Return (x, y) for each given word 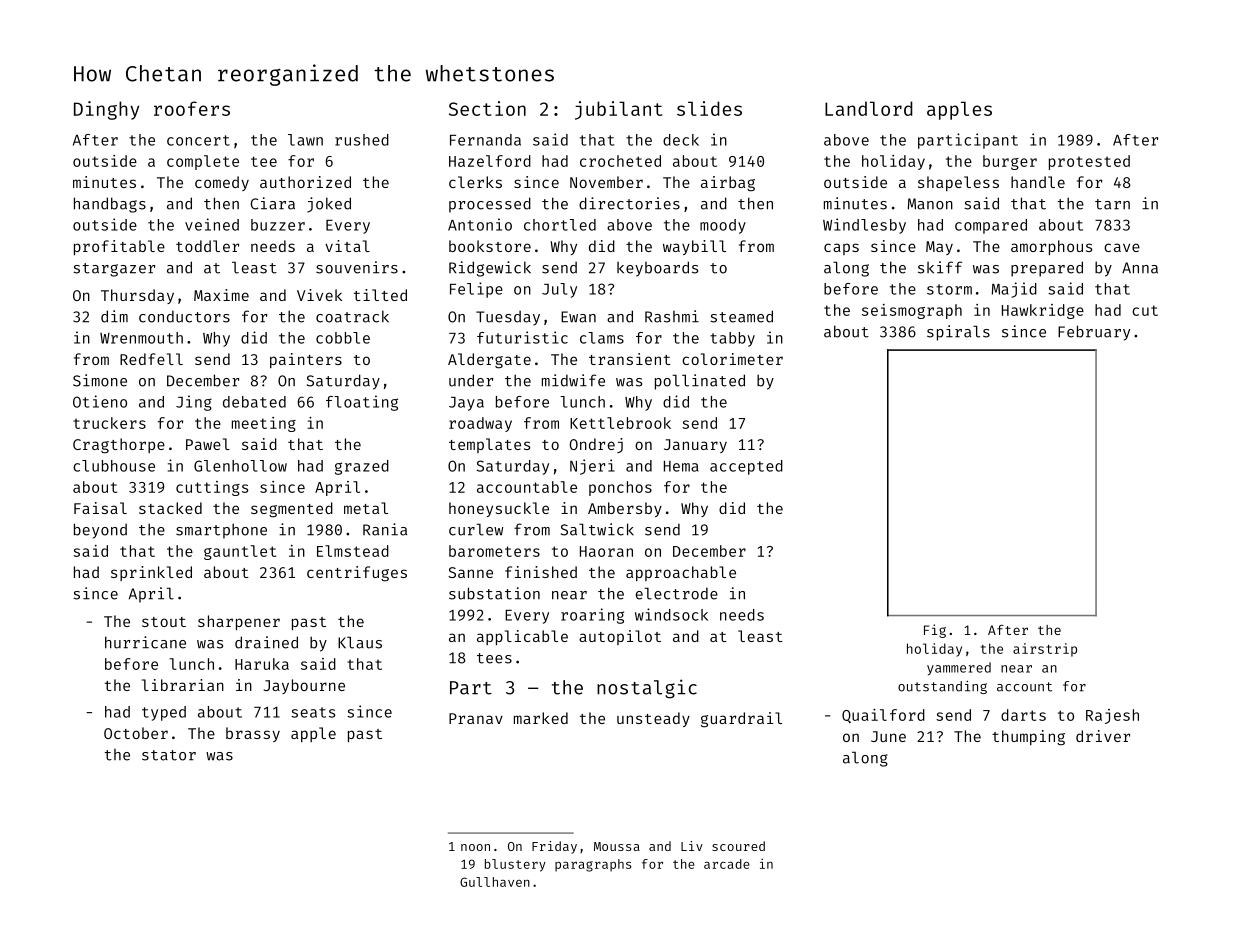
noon (475, 847)
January (695, 446)
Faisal (100, 508)
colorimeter (732, 359)
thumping (1028, 738)
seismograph (912, 311)
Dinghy (106, 110)
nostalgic (647, 689)
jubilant (618, 110)
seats (313, 712)
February (1094, 333)
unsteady (653, 719)
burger (1010, 162)
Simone (100, 380)
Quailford (883, 716)
